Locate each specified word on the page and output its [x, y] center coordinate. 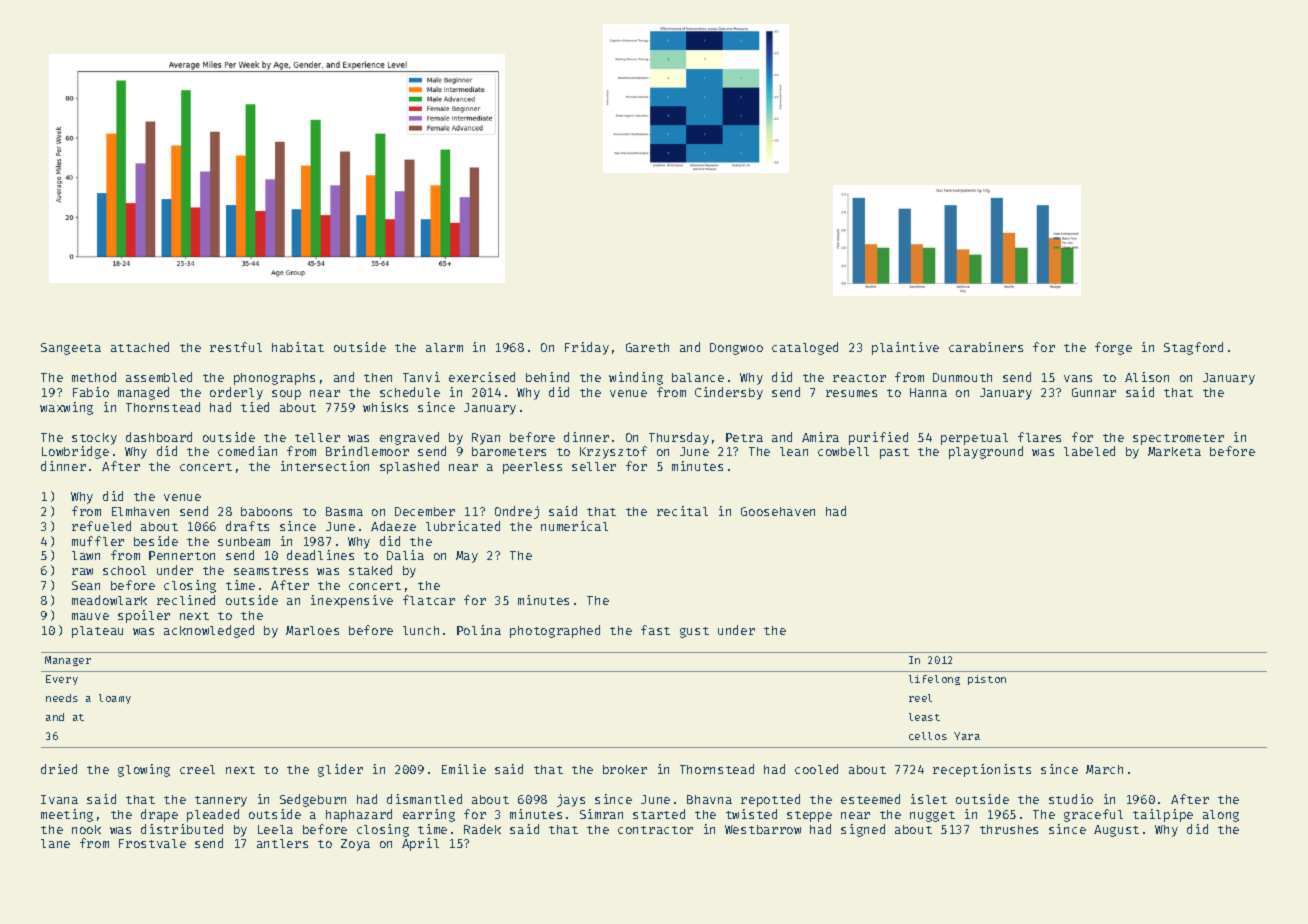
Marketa [1174, 451]
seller [594, 466]
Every [62, 680]
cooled [816, 769]
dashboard [159, 437]
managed [143, 393]
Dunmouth [962, 377]
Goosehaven [778, 511]
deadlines [320, 555]
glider [340, 770]
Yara [967, 736]
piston [987, 680]
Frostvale [152, 843]
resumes [851, 393]
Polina [479, 630]
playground [986, 452]
